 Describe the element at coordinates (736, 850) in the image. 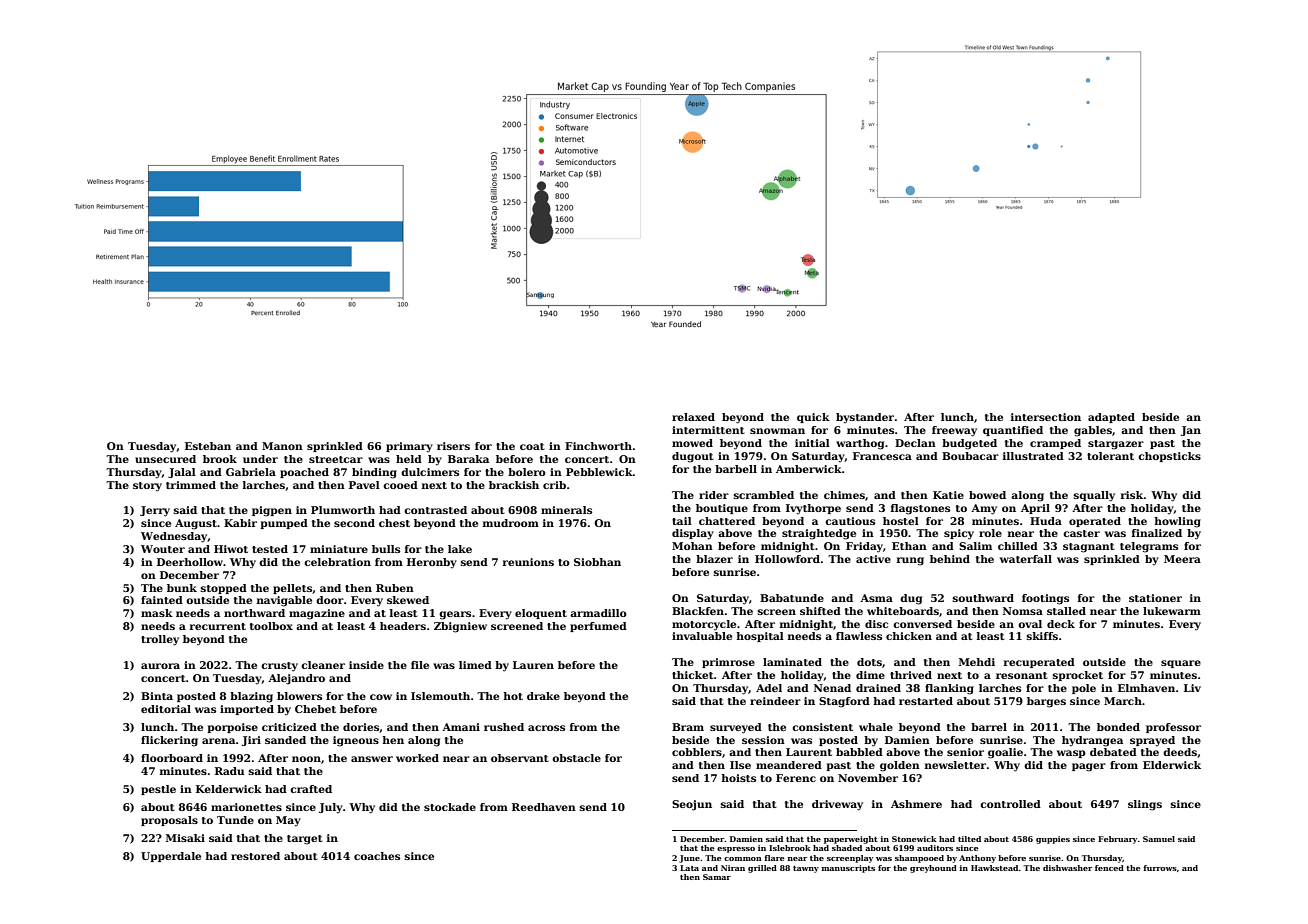

I see `espresso` at that location.
